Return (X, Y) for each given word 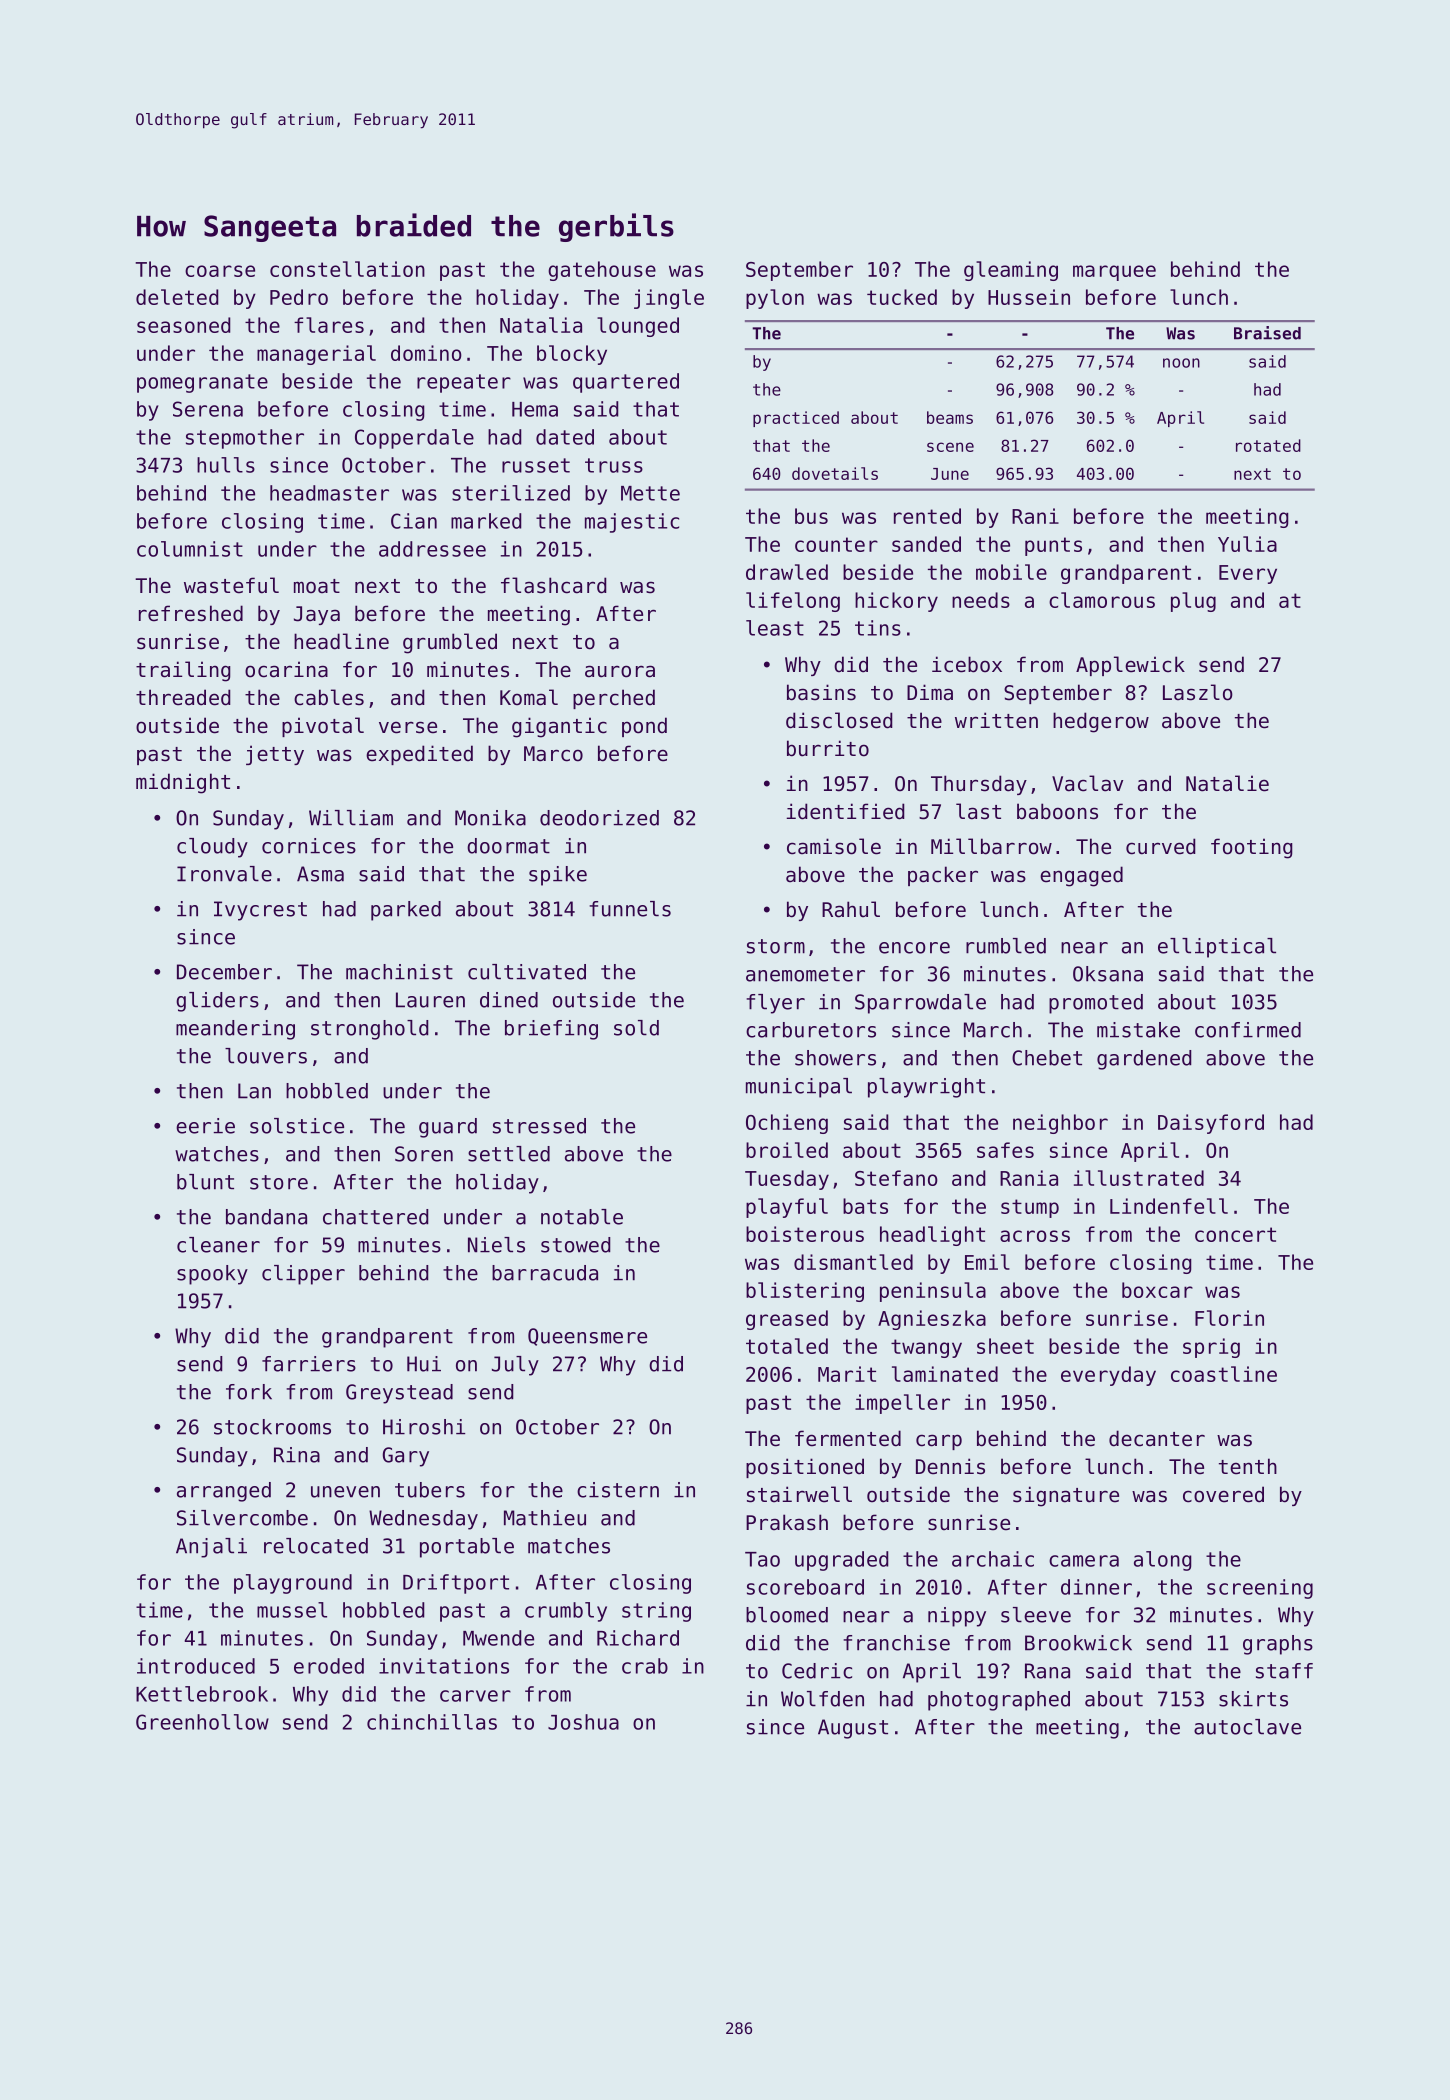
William (351, 818)
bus (811, 516)
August (853, 1729)
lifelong (793, 602)
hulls (226, 465)
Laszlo (1198, 692)
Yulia (1247, 544)
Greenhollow (202, 1722)
